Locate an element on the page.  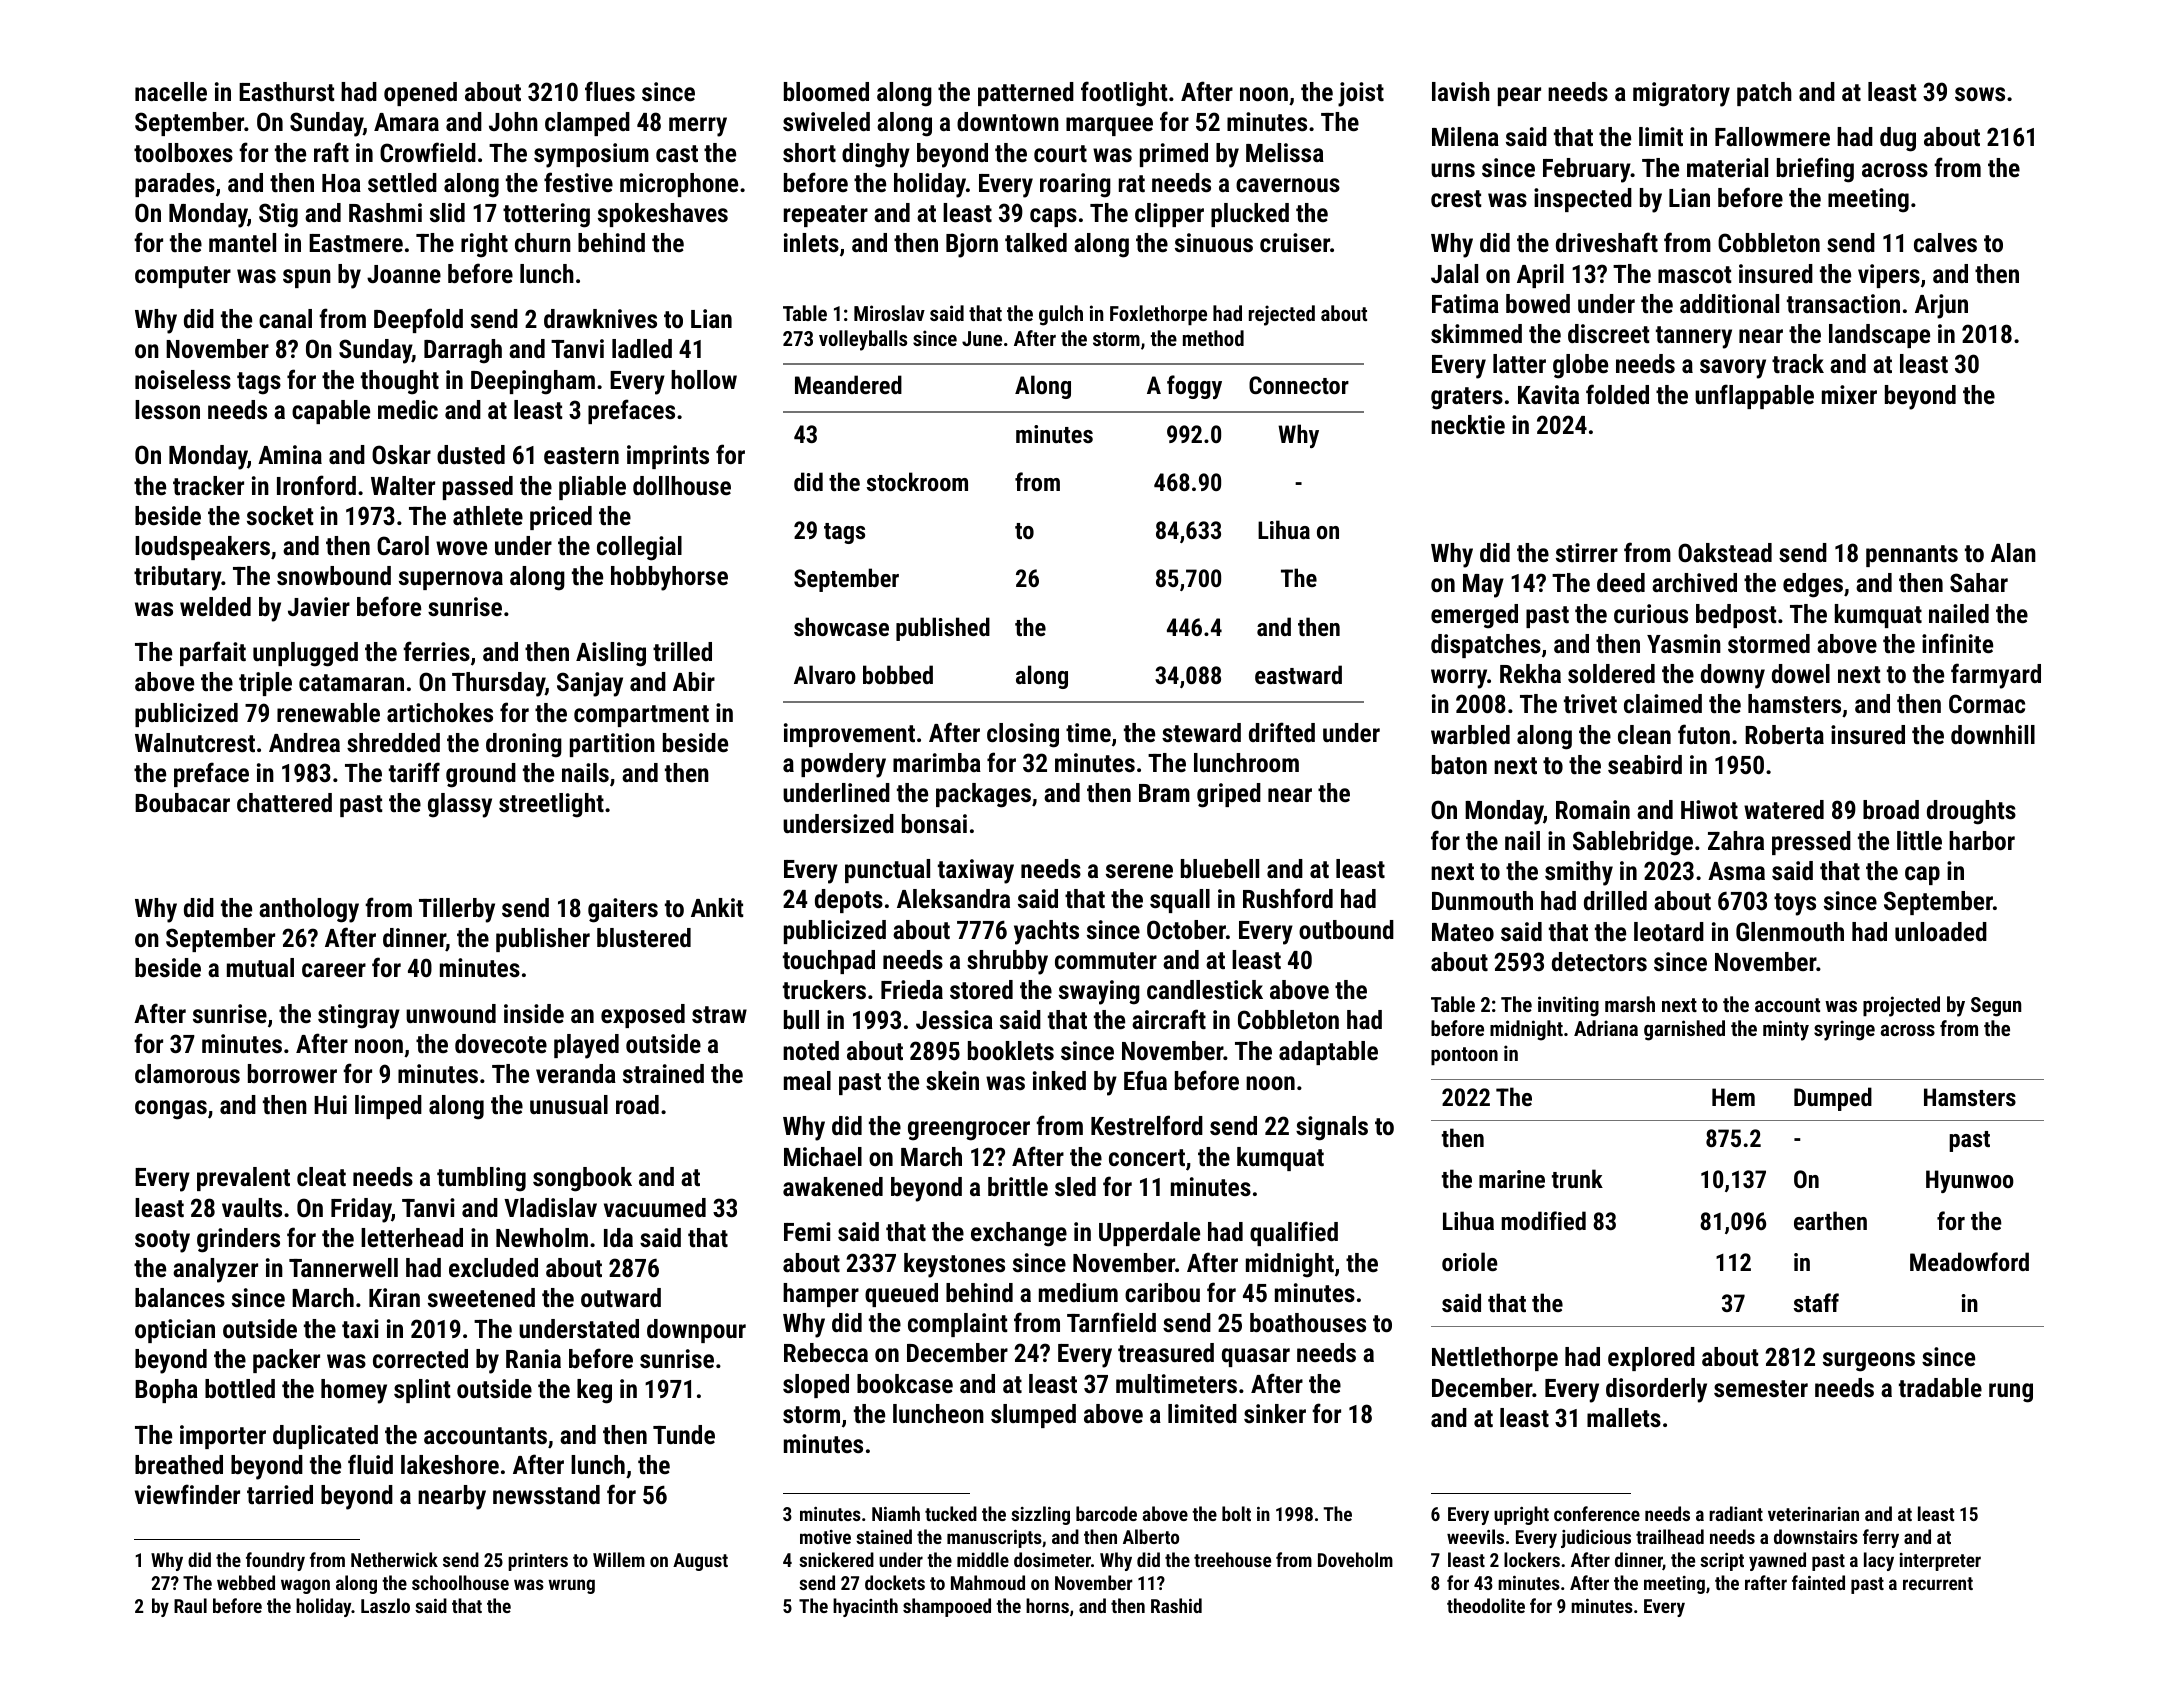
caps is located at coordinates (1053, 217).
